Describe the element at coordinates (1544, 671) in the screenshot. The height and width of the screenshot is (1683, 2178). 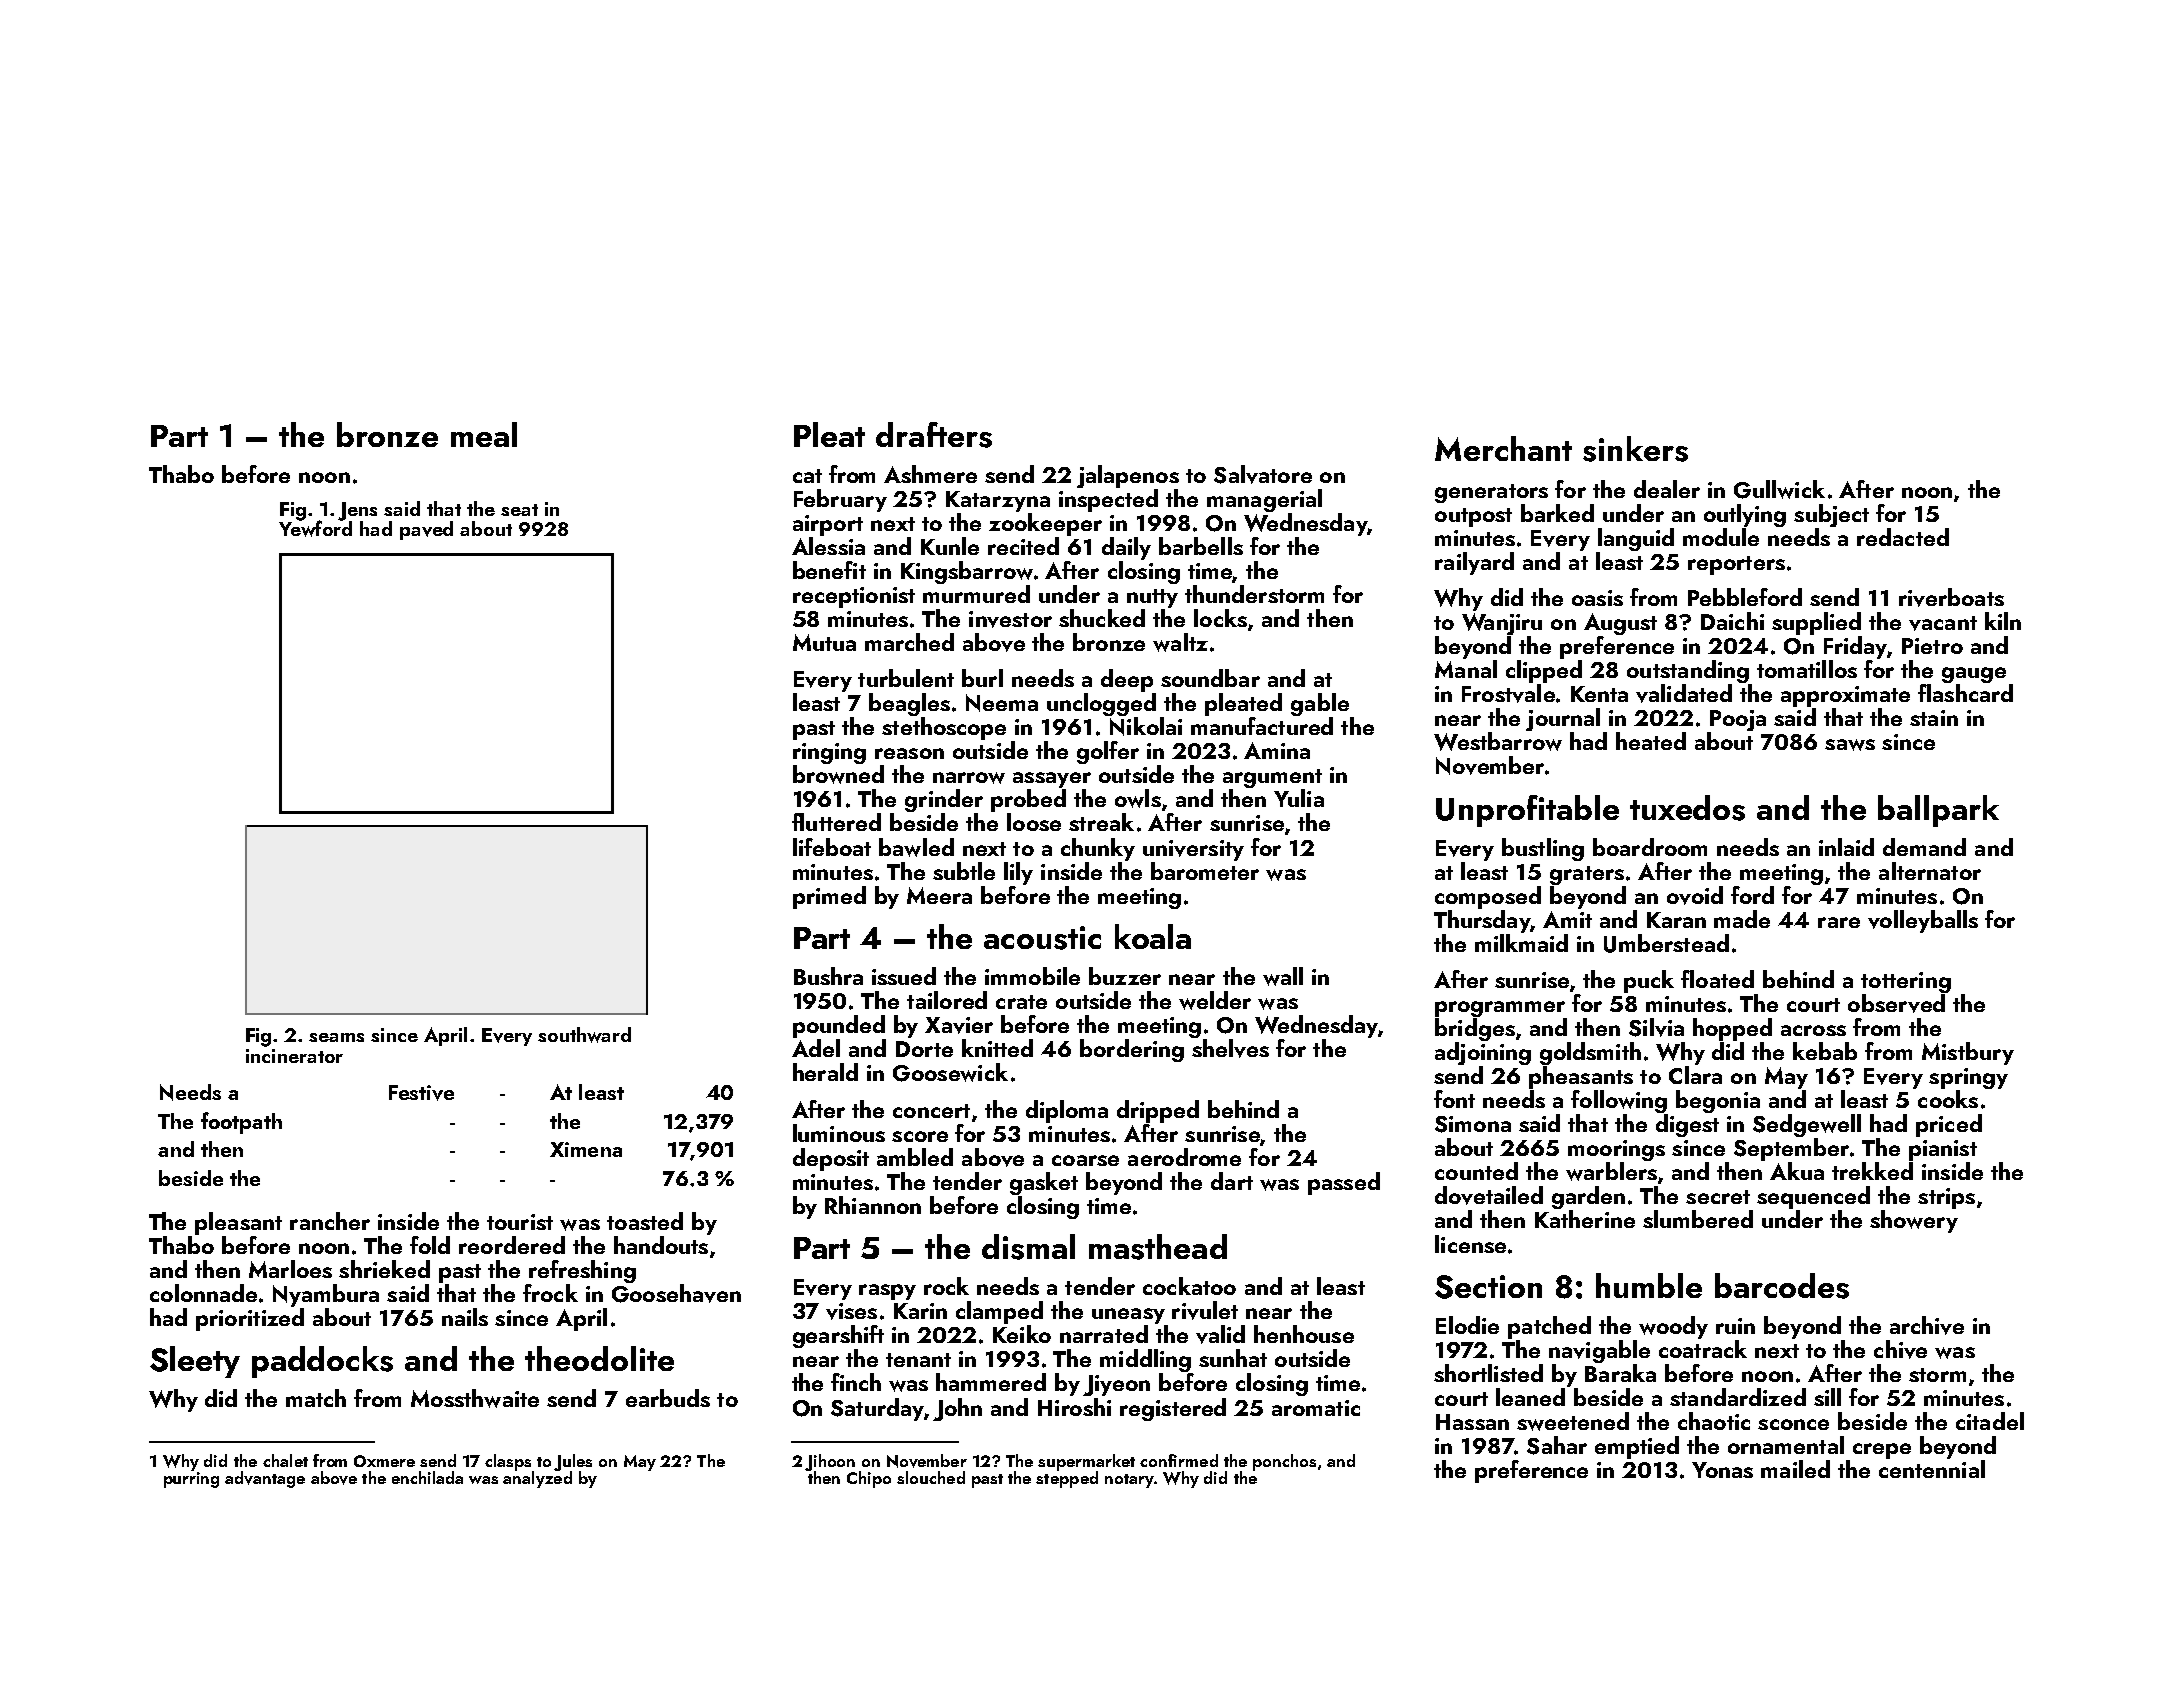
I see `clipped` at that location.
